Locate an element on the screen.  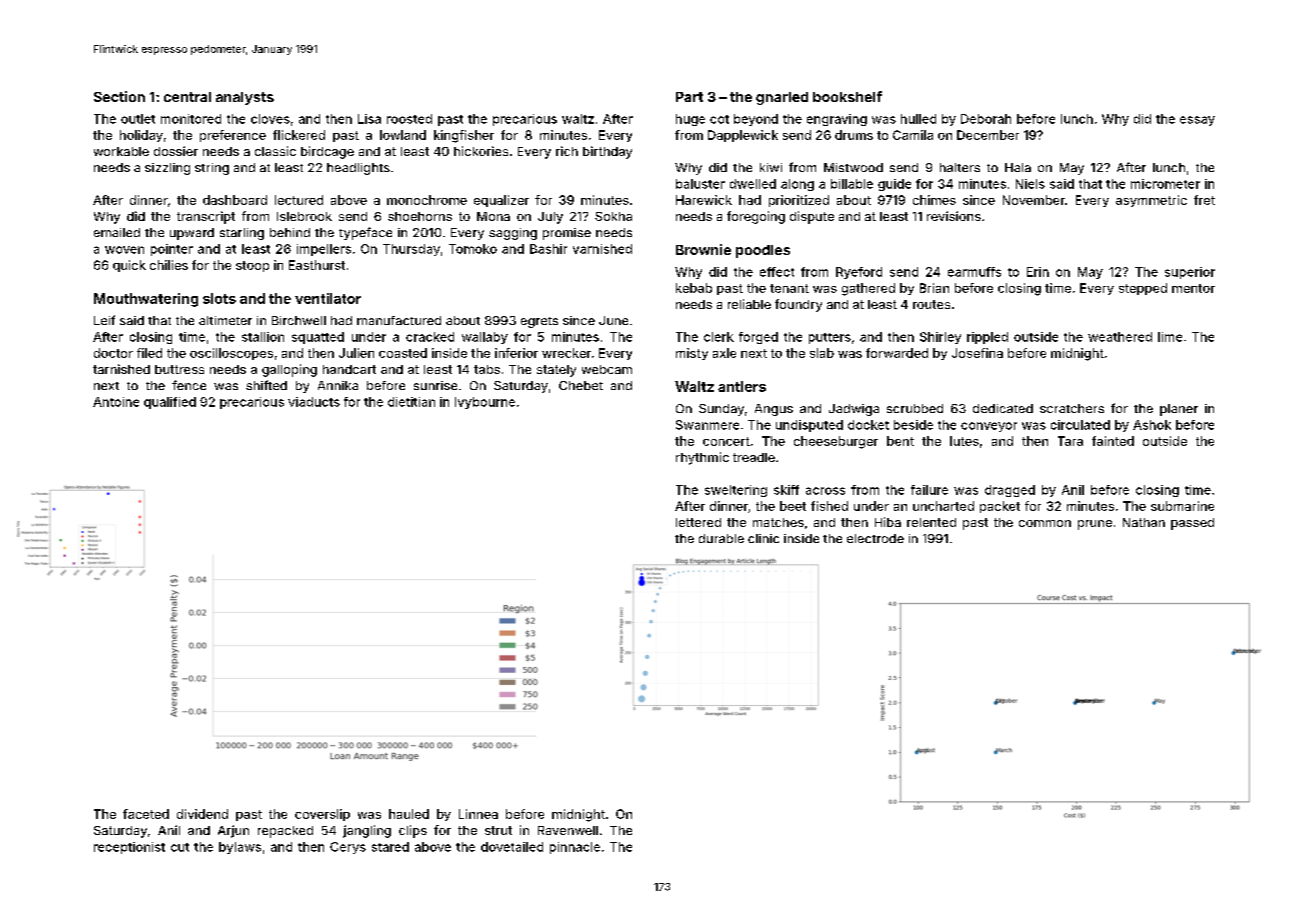
dividend is located at coordinates (202, 814).
